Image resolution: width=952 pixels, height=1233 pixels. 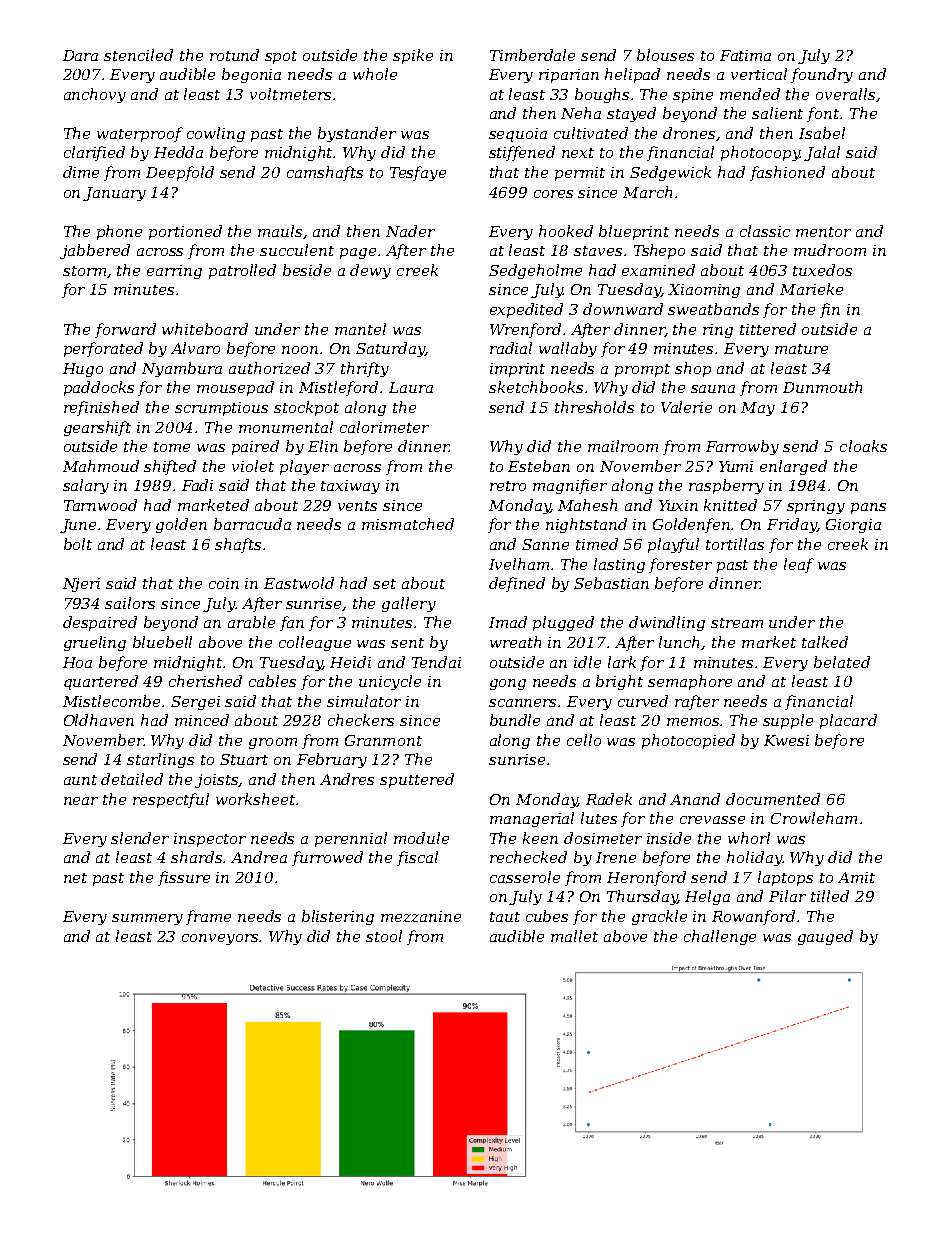 I want to click on Esteban, so click(x=539, y=466).
